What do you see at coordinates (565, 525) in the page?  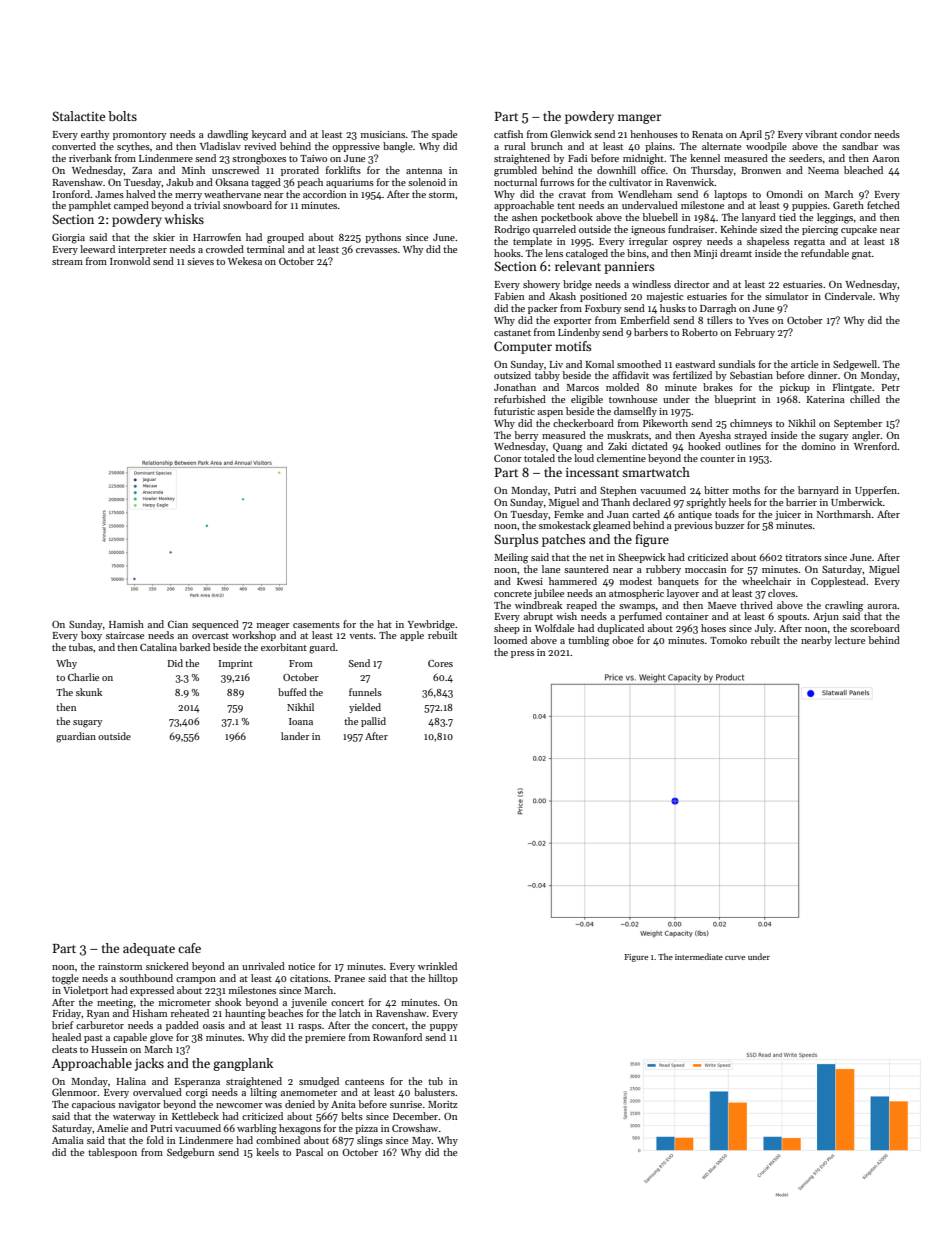 I see `smokestack` at bounding box center [565, 525].
